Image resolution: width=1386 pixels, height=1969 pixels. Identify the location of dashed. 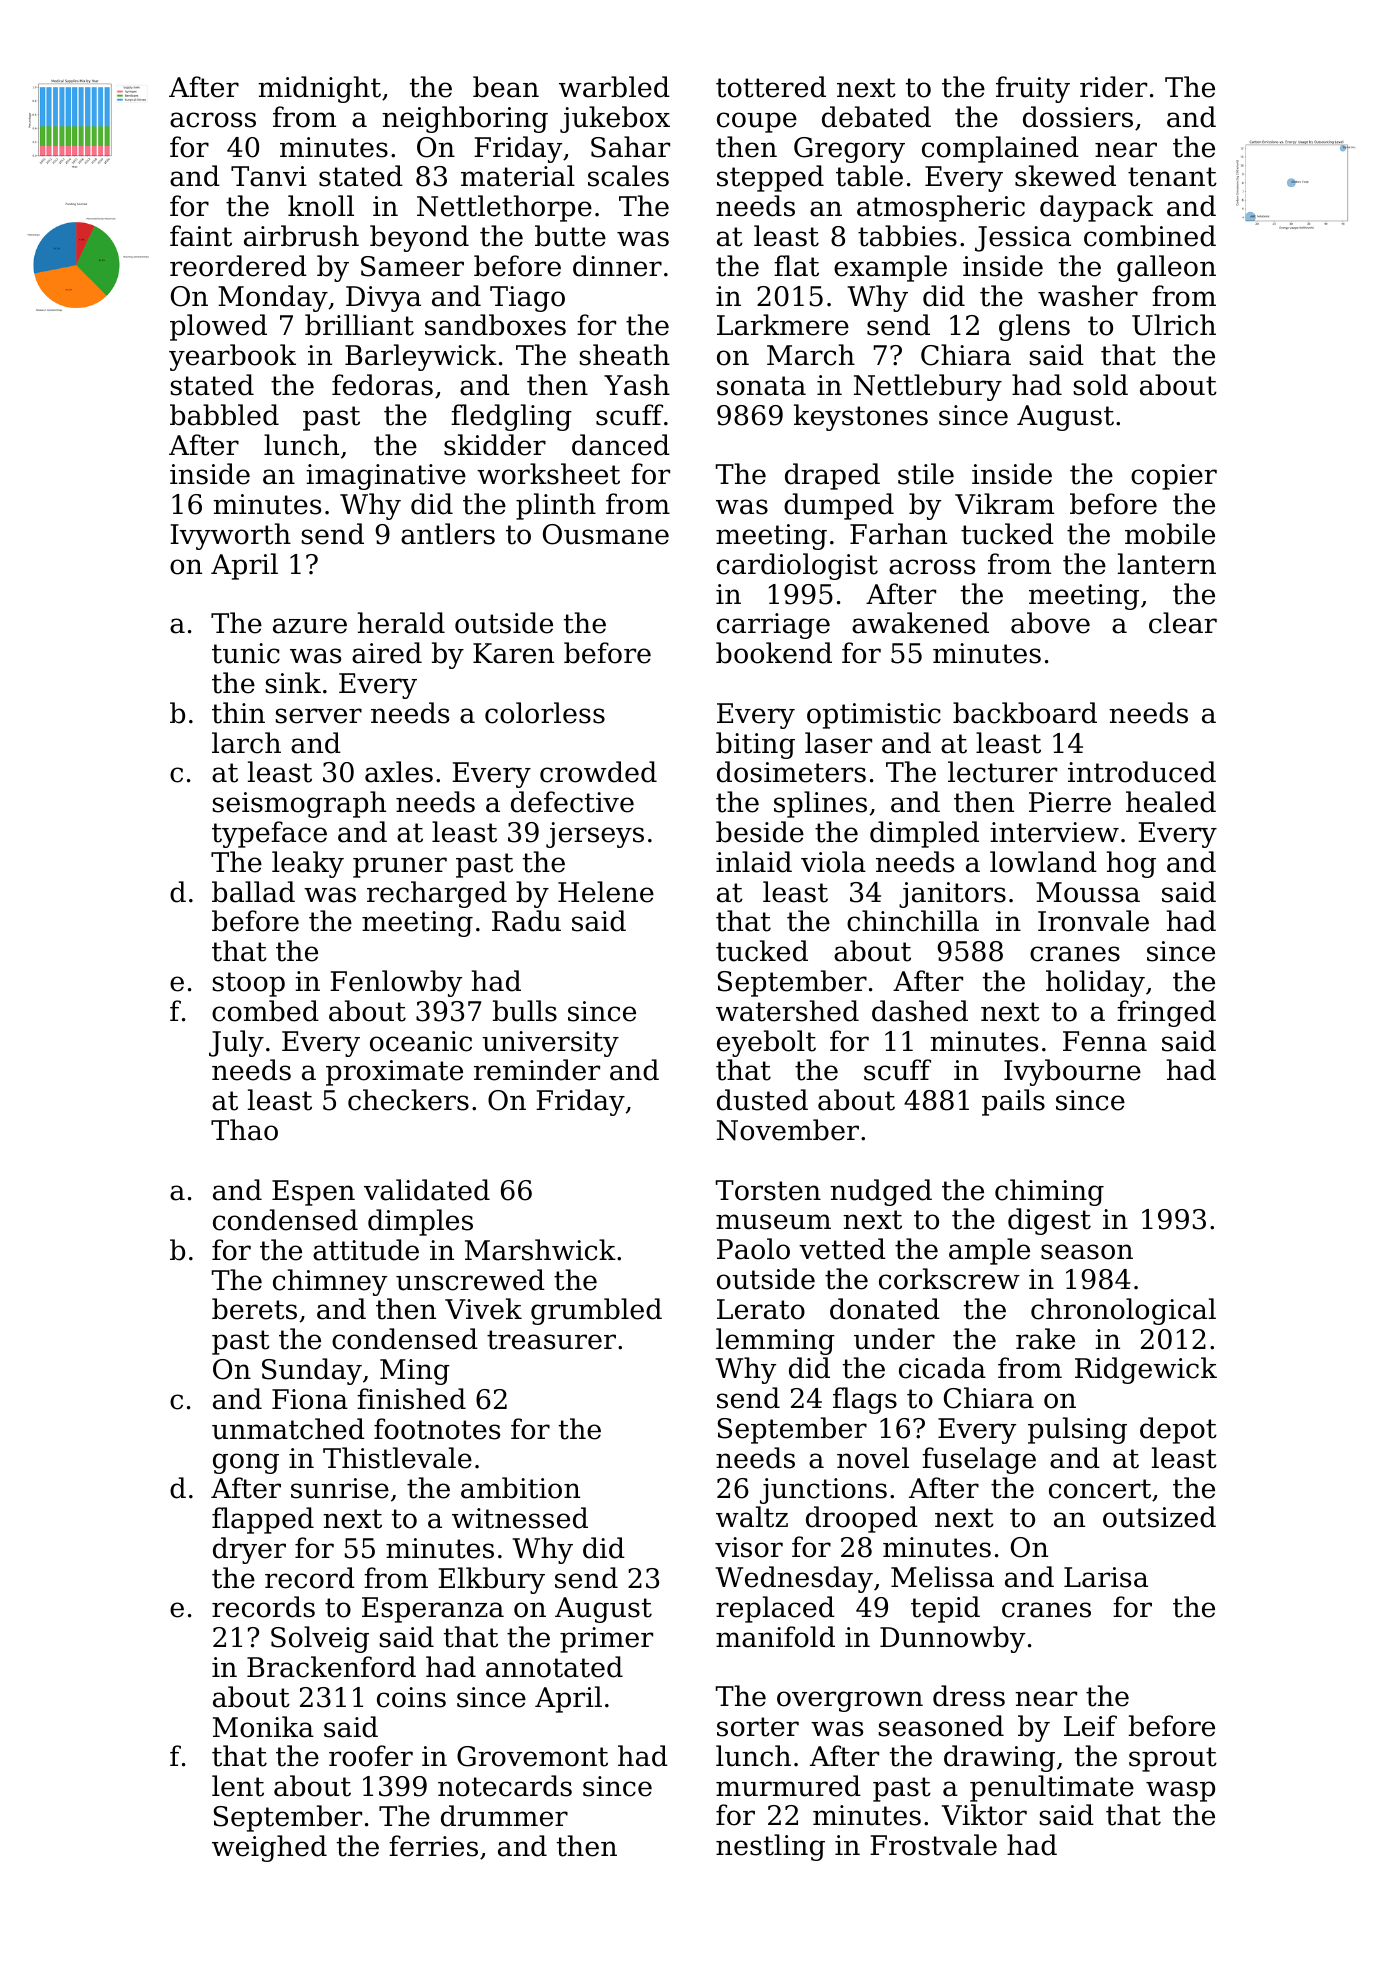
(920, 1011).
